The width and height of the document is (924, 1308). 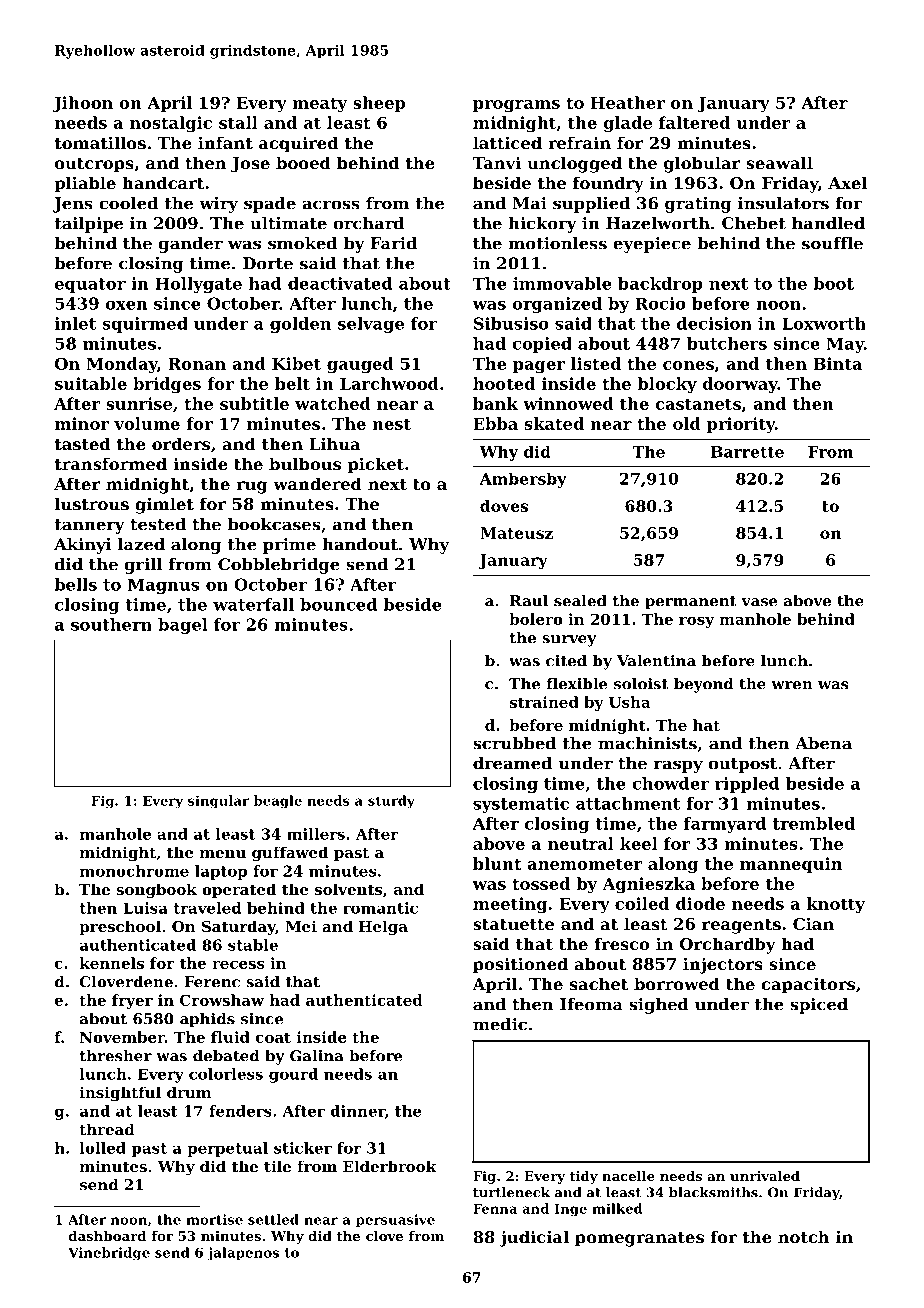 I want to click on settled, so click(x=273, y=1219).
